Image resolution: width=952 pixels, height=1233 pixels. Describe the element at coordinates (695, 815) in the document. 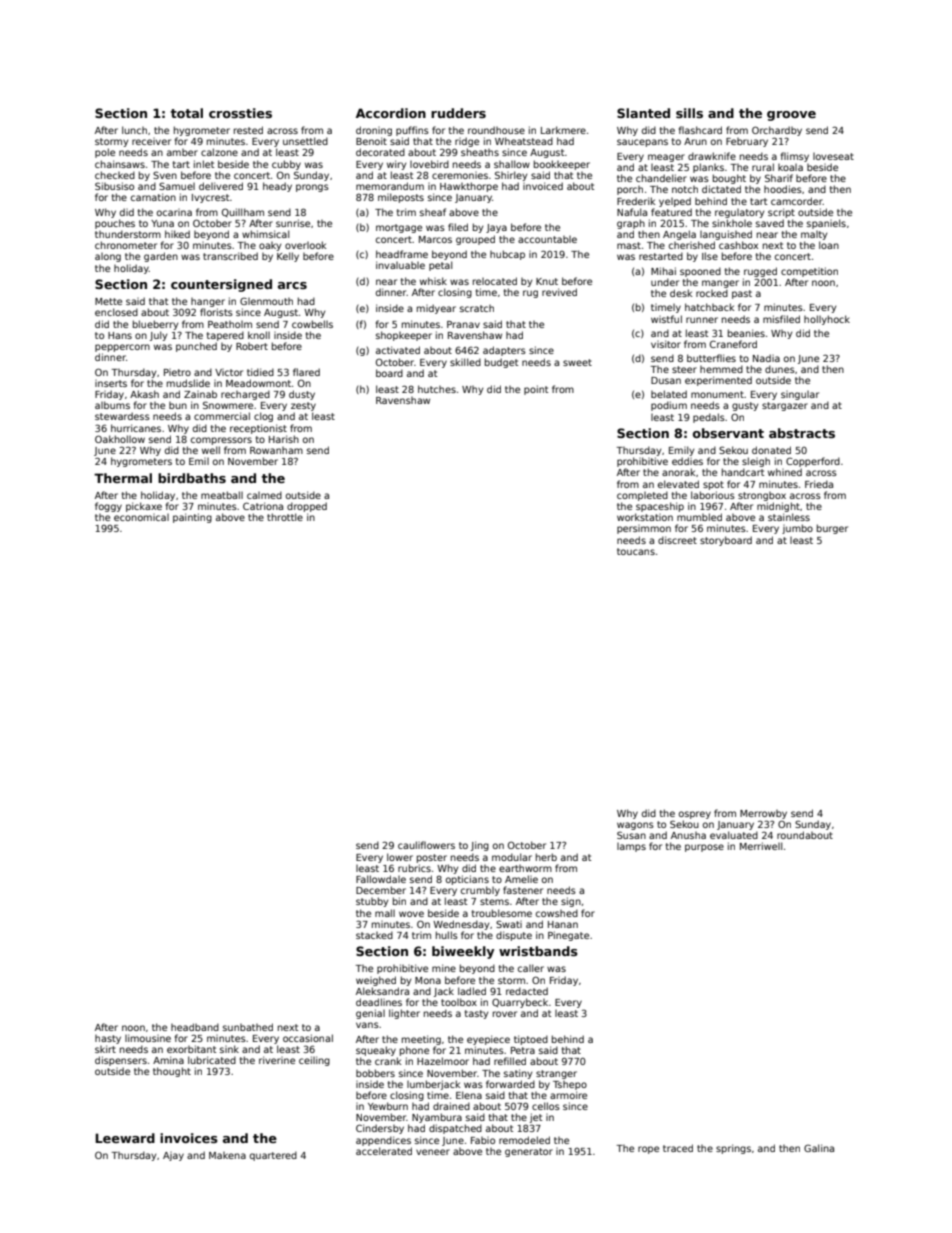

I see `osprey` at that location.
